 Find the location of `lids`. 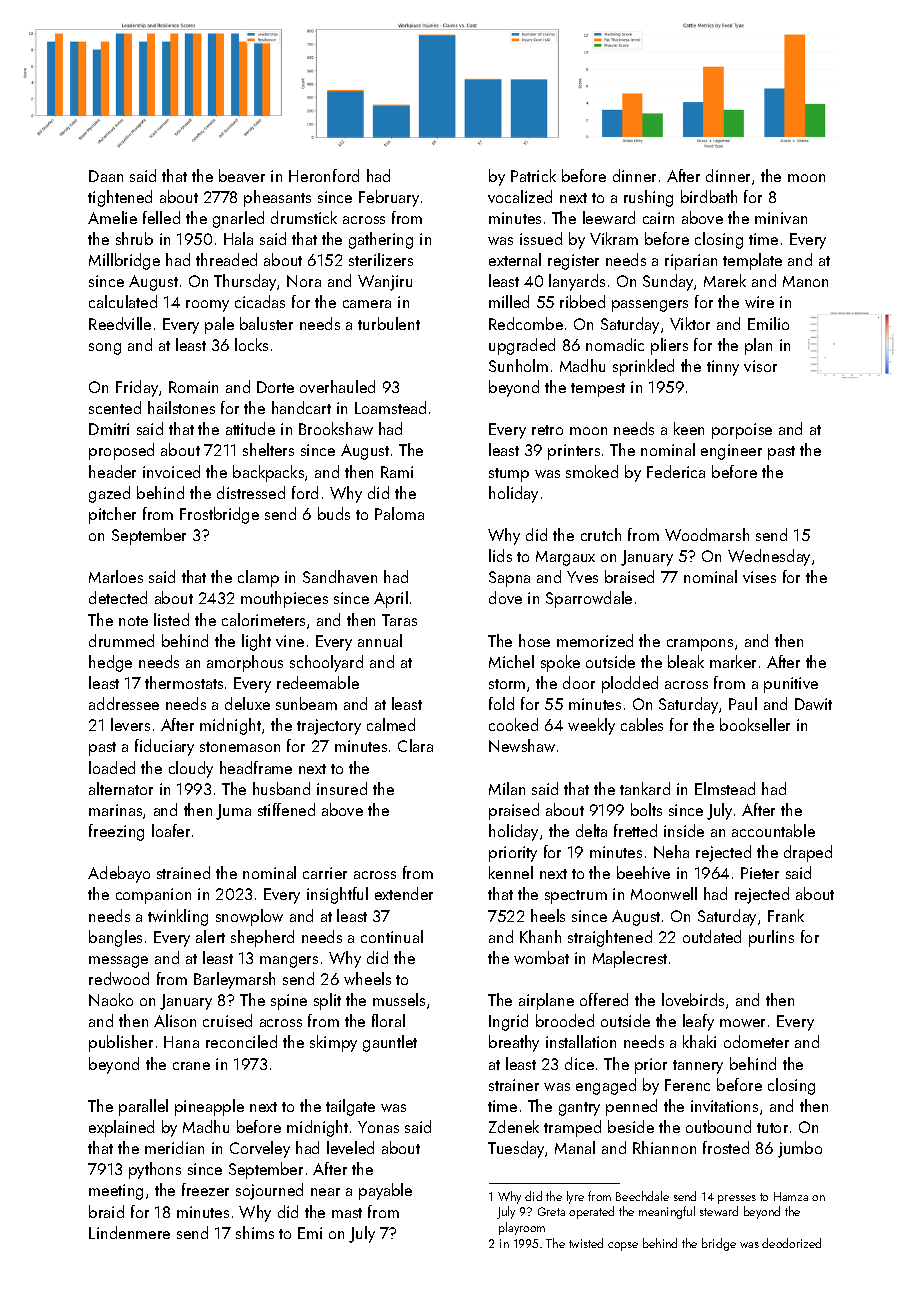

lids is located at coordinates (500, 555).
